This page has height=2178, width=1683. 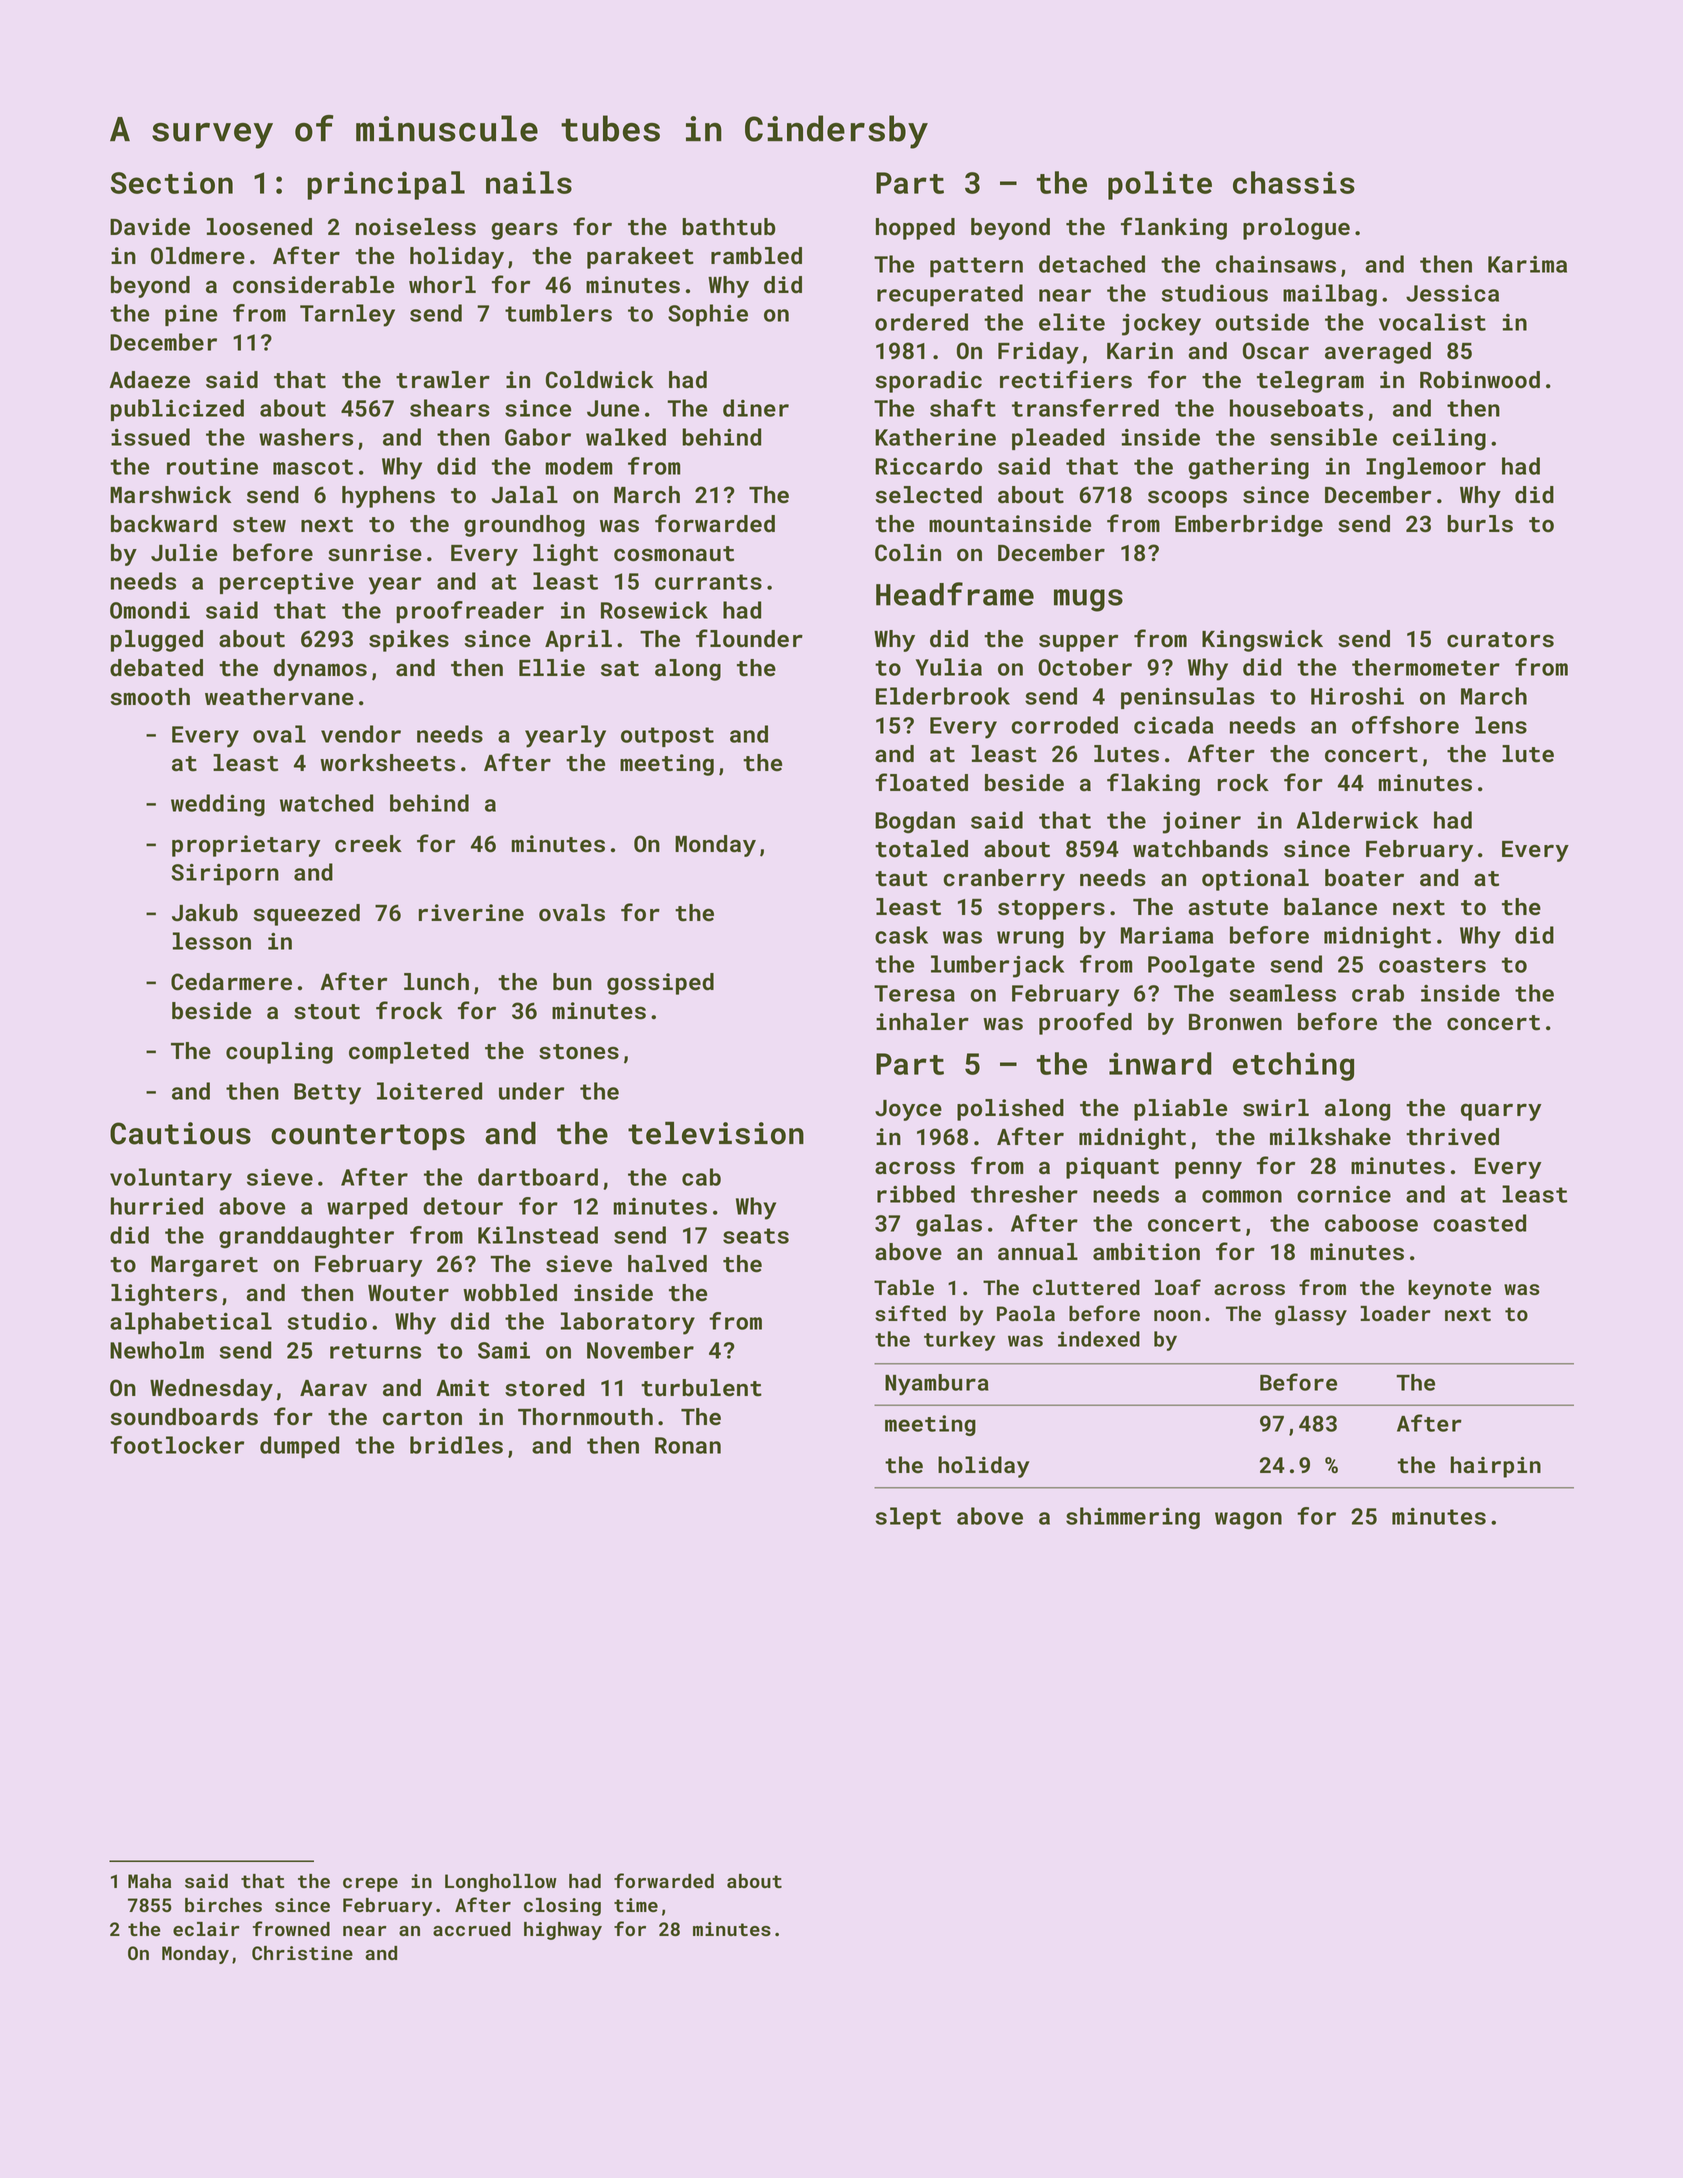 What do you see at coordinates (259, 525) in the page?
I see `stew` at bounding box center [259, 525].
